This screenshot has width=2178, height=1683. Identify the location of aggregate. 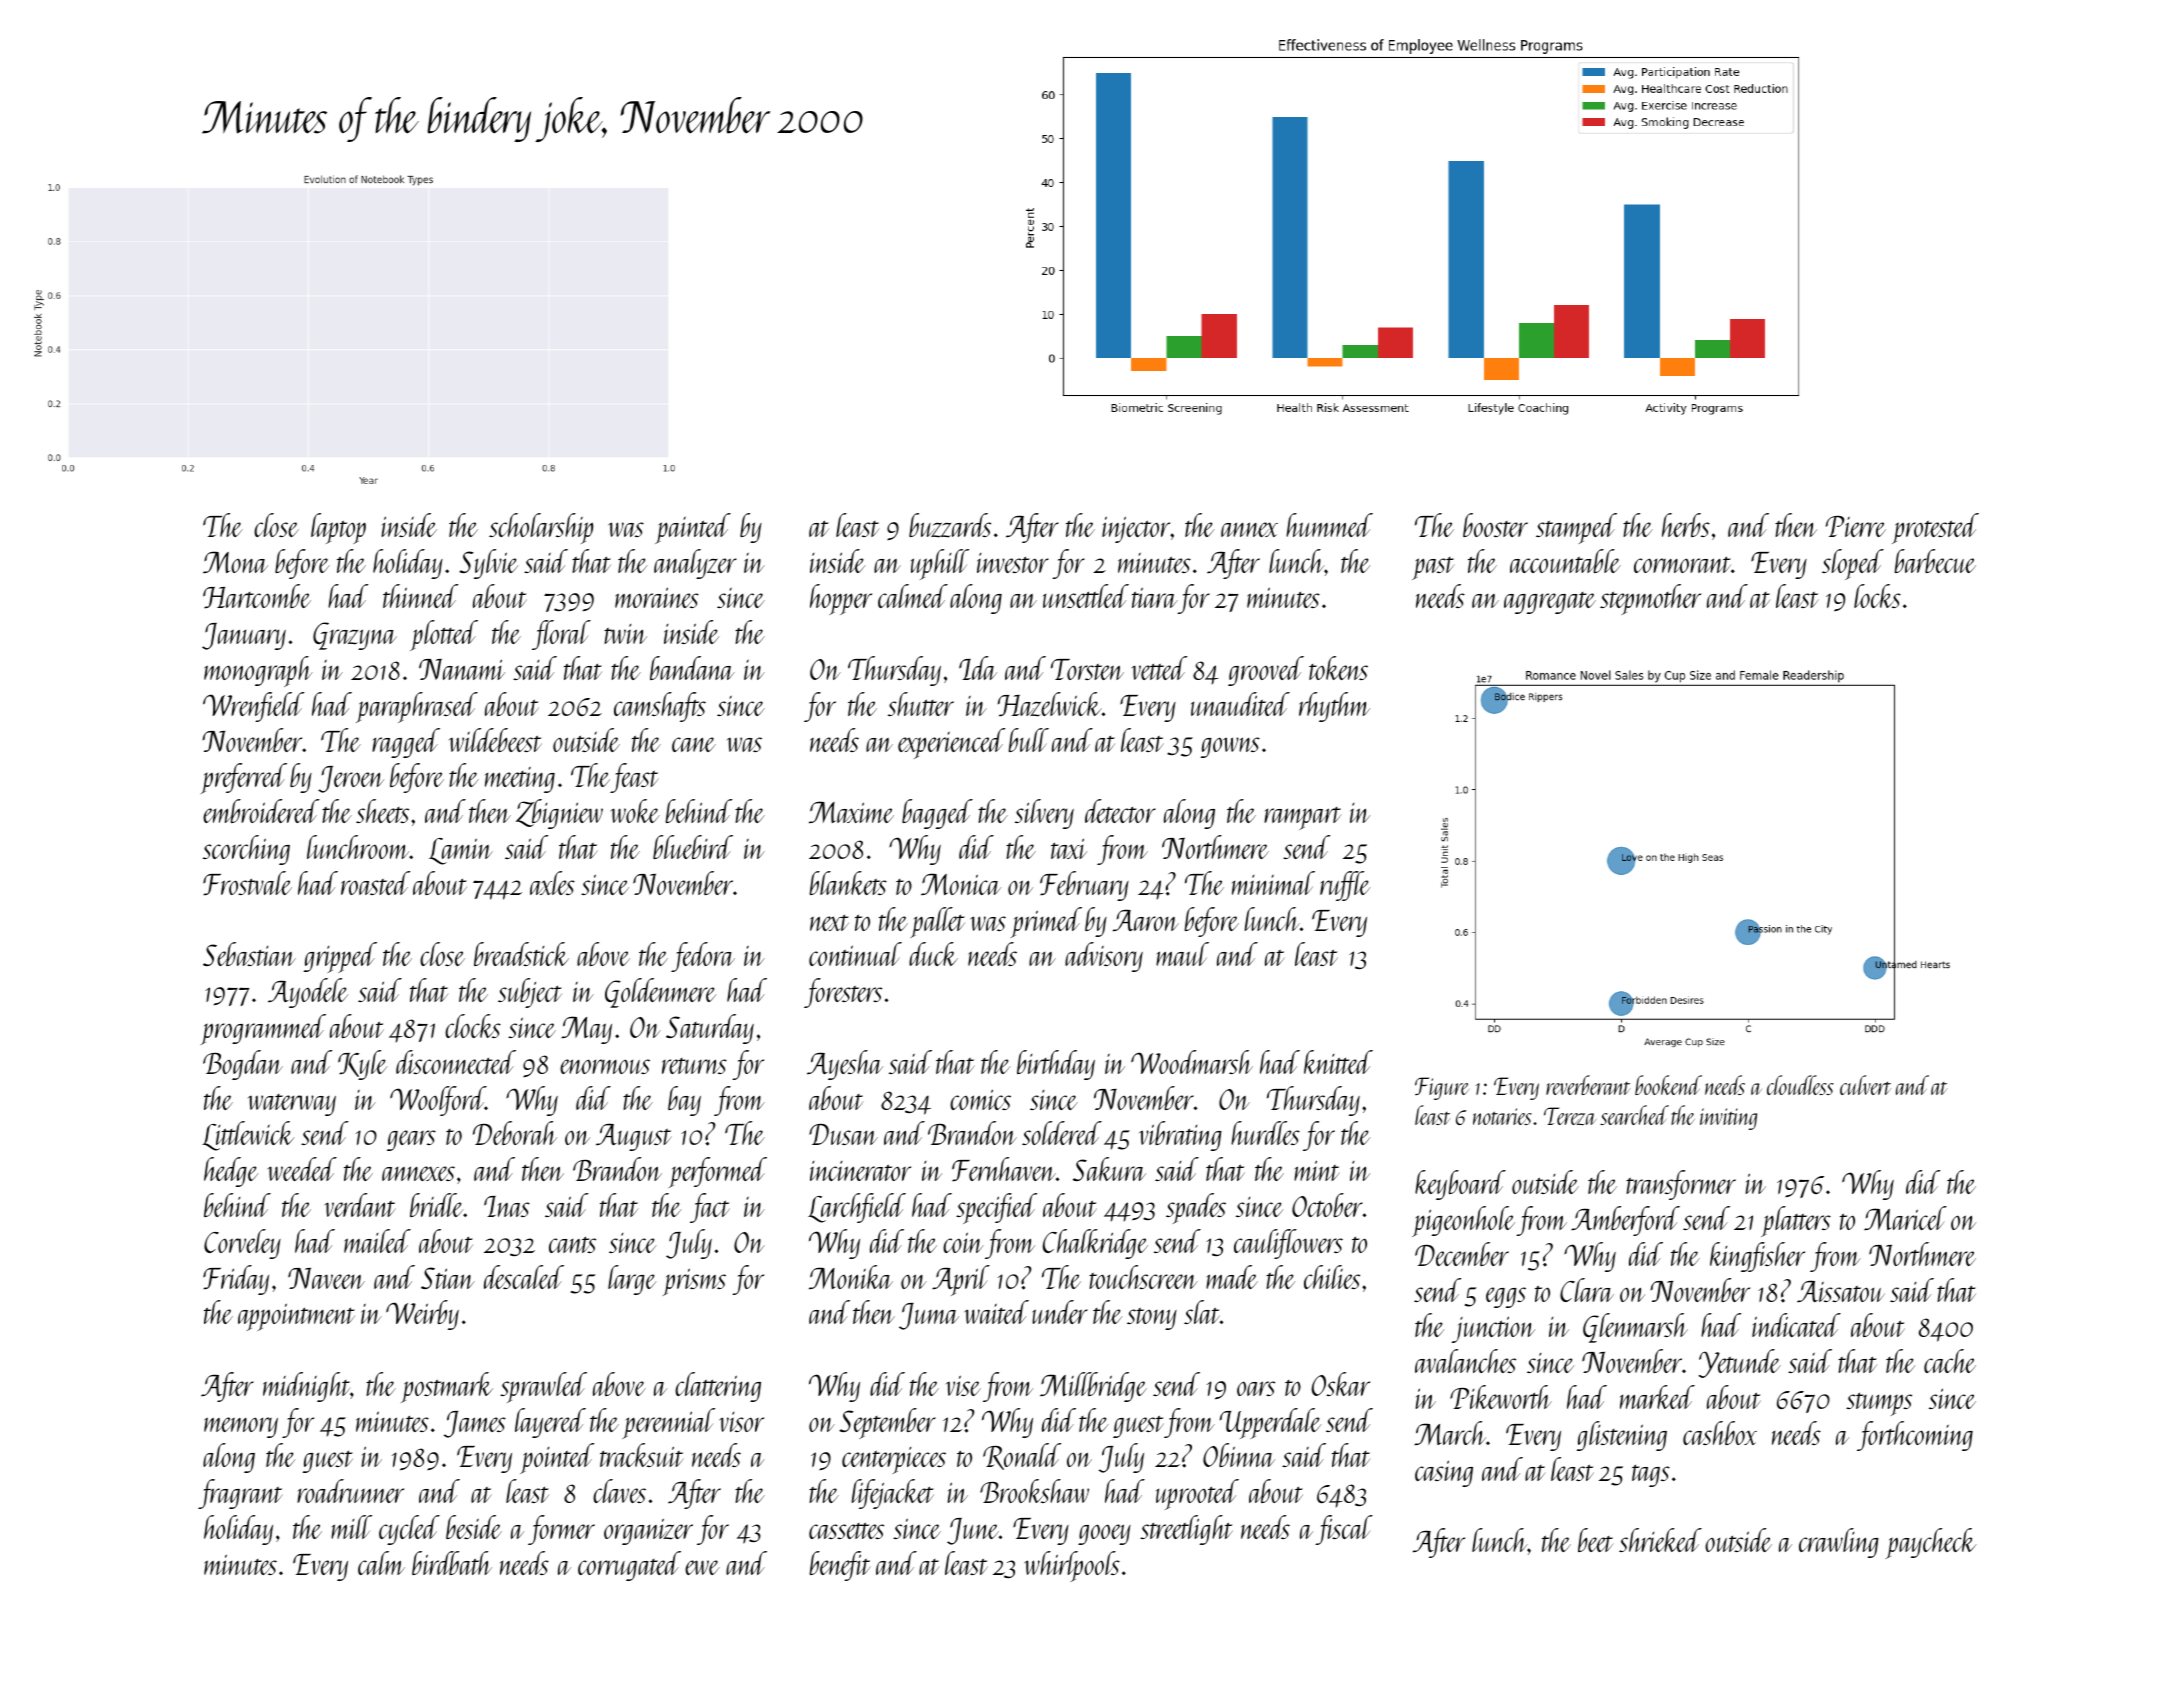
(1550, 603).
